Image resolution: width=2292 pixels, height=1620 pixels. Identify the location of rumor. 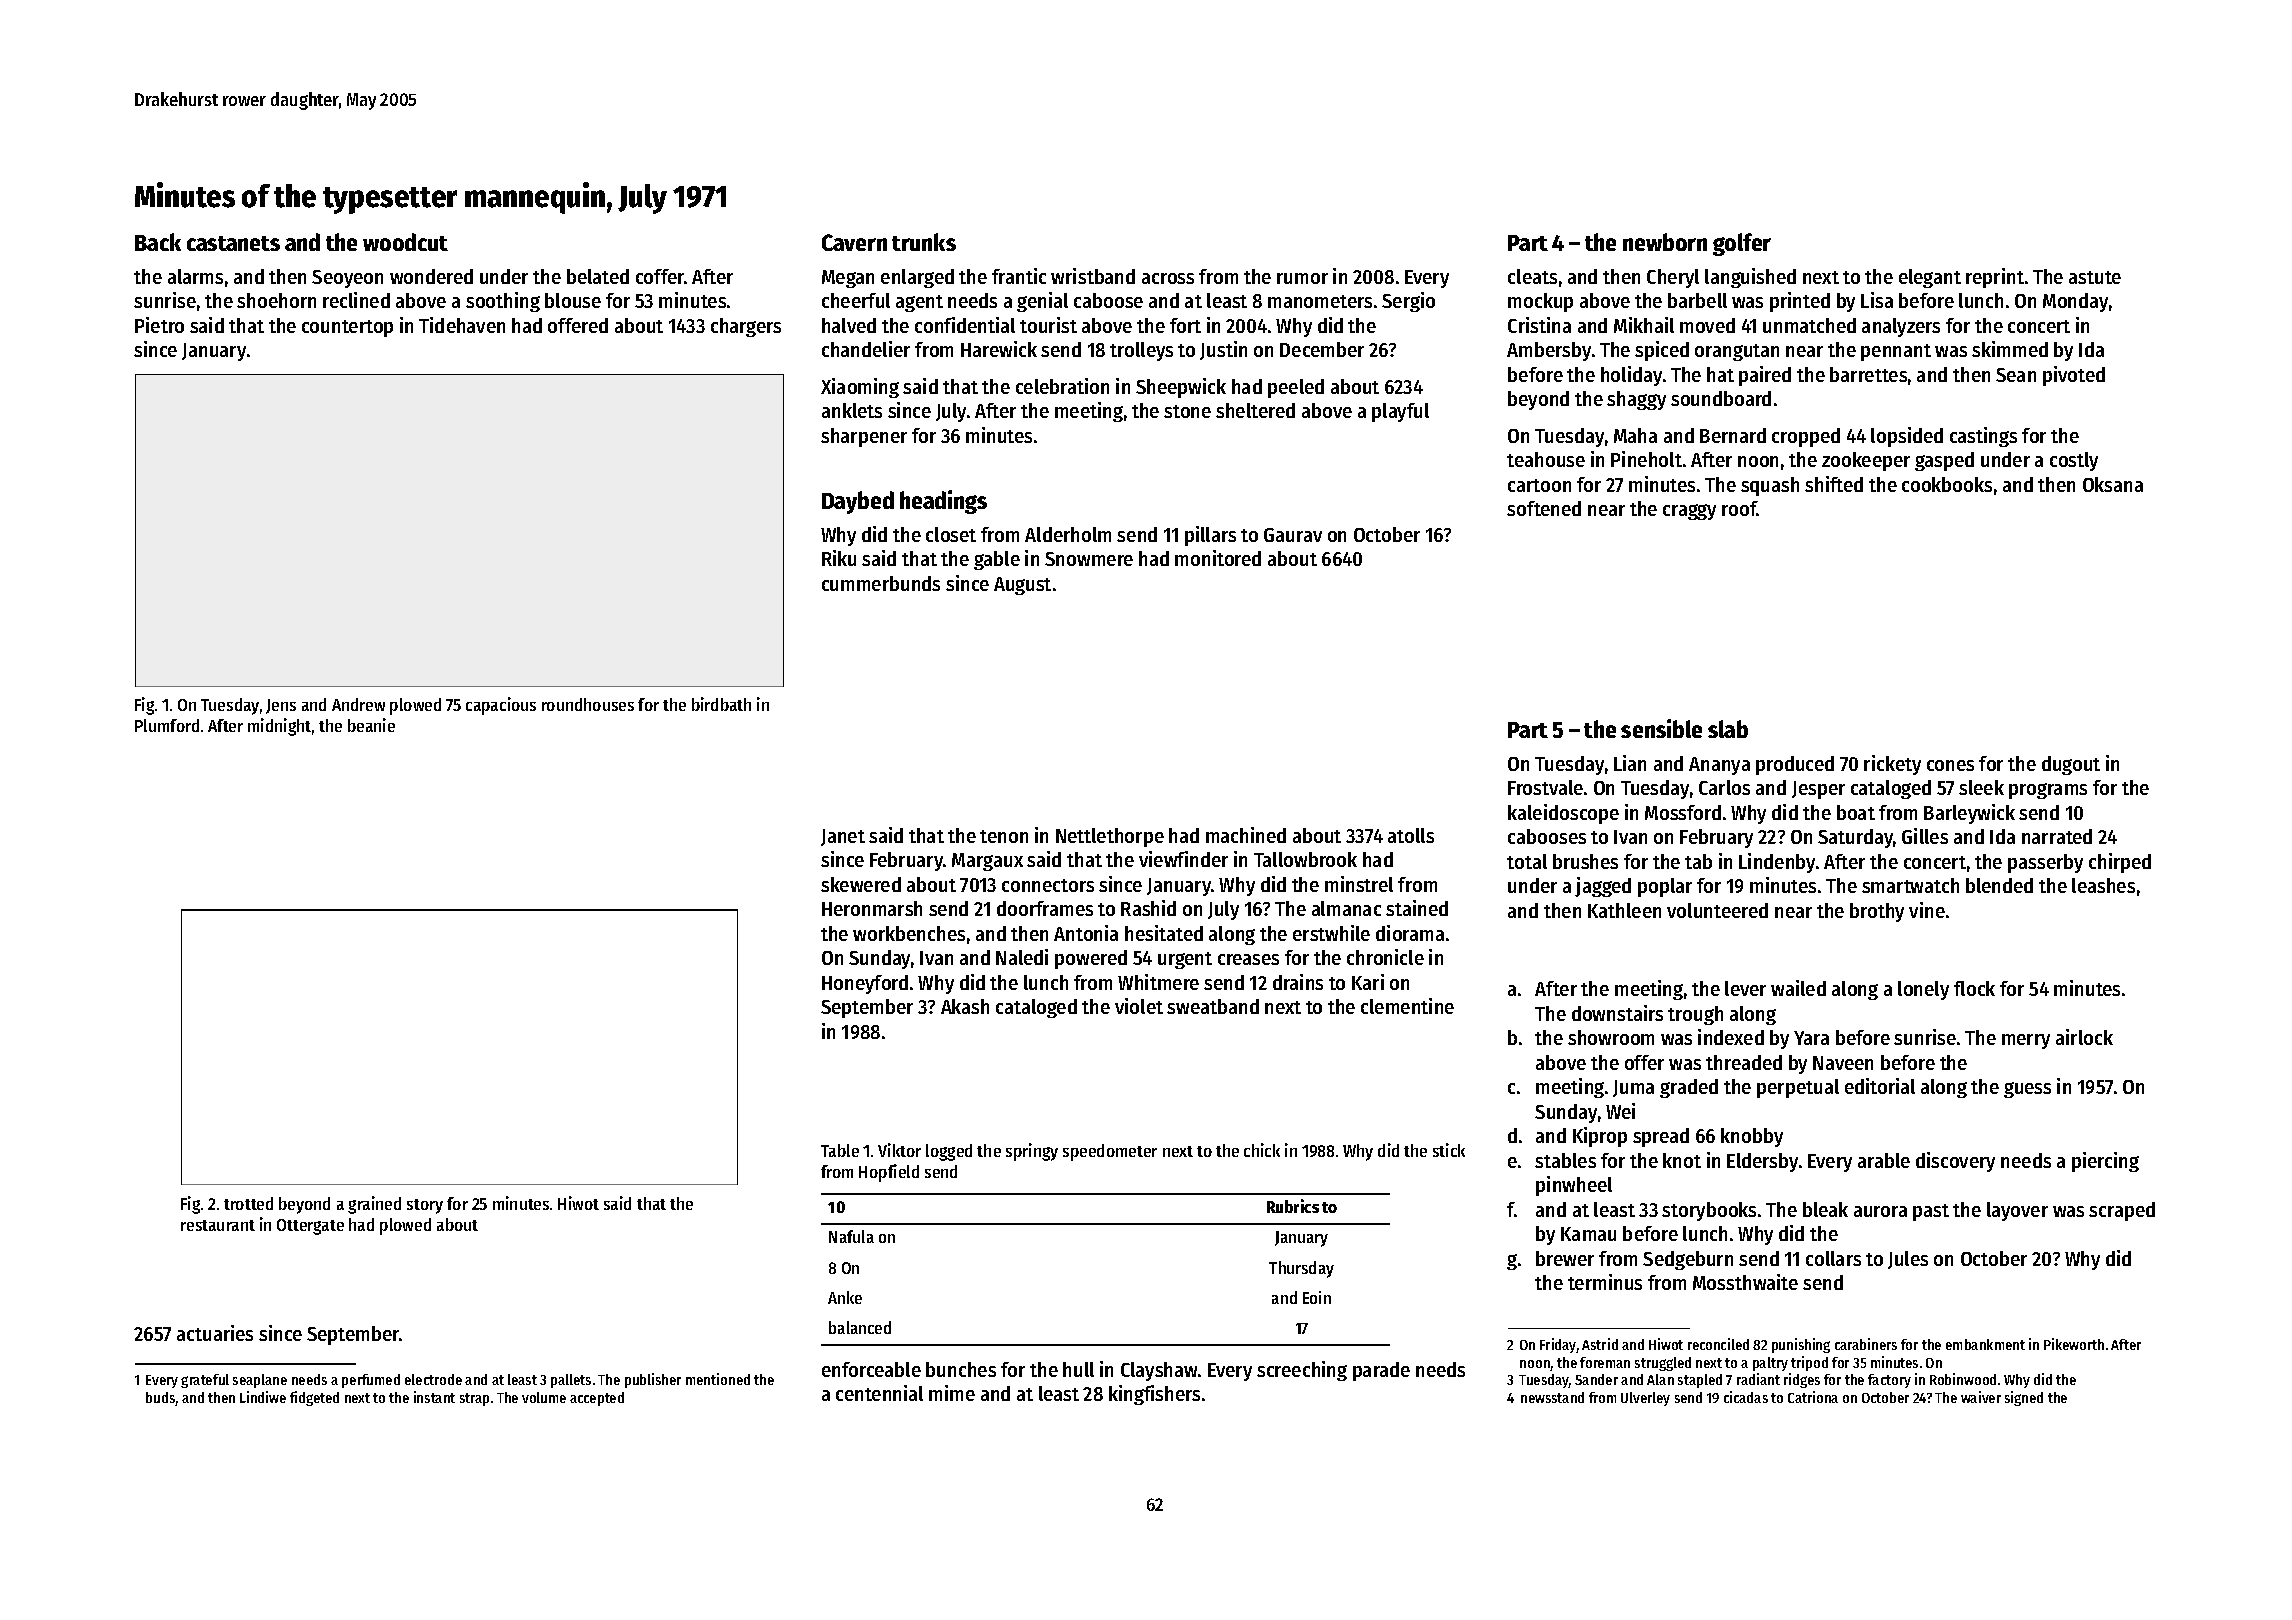
(1302, 278).
